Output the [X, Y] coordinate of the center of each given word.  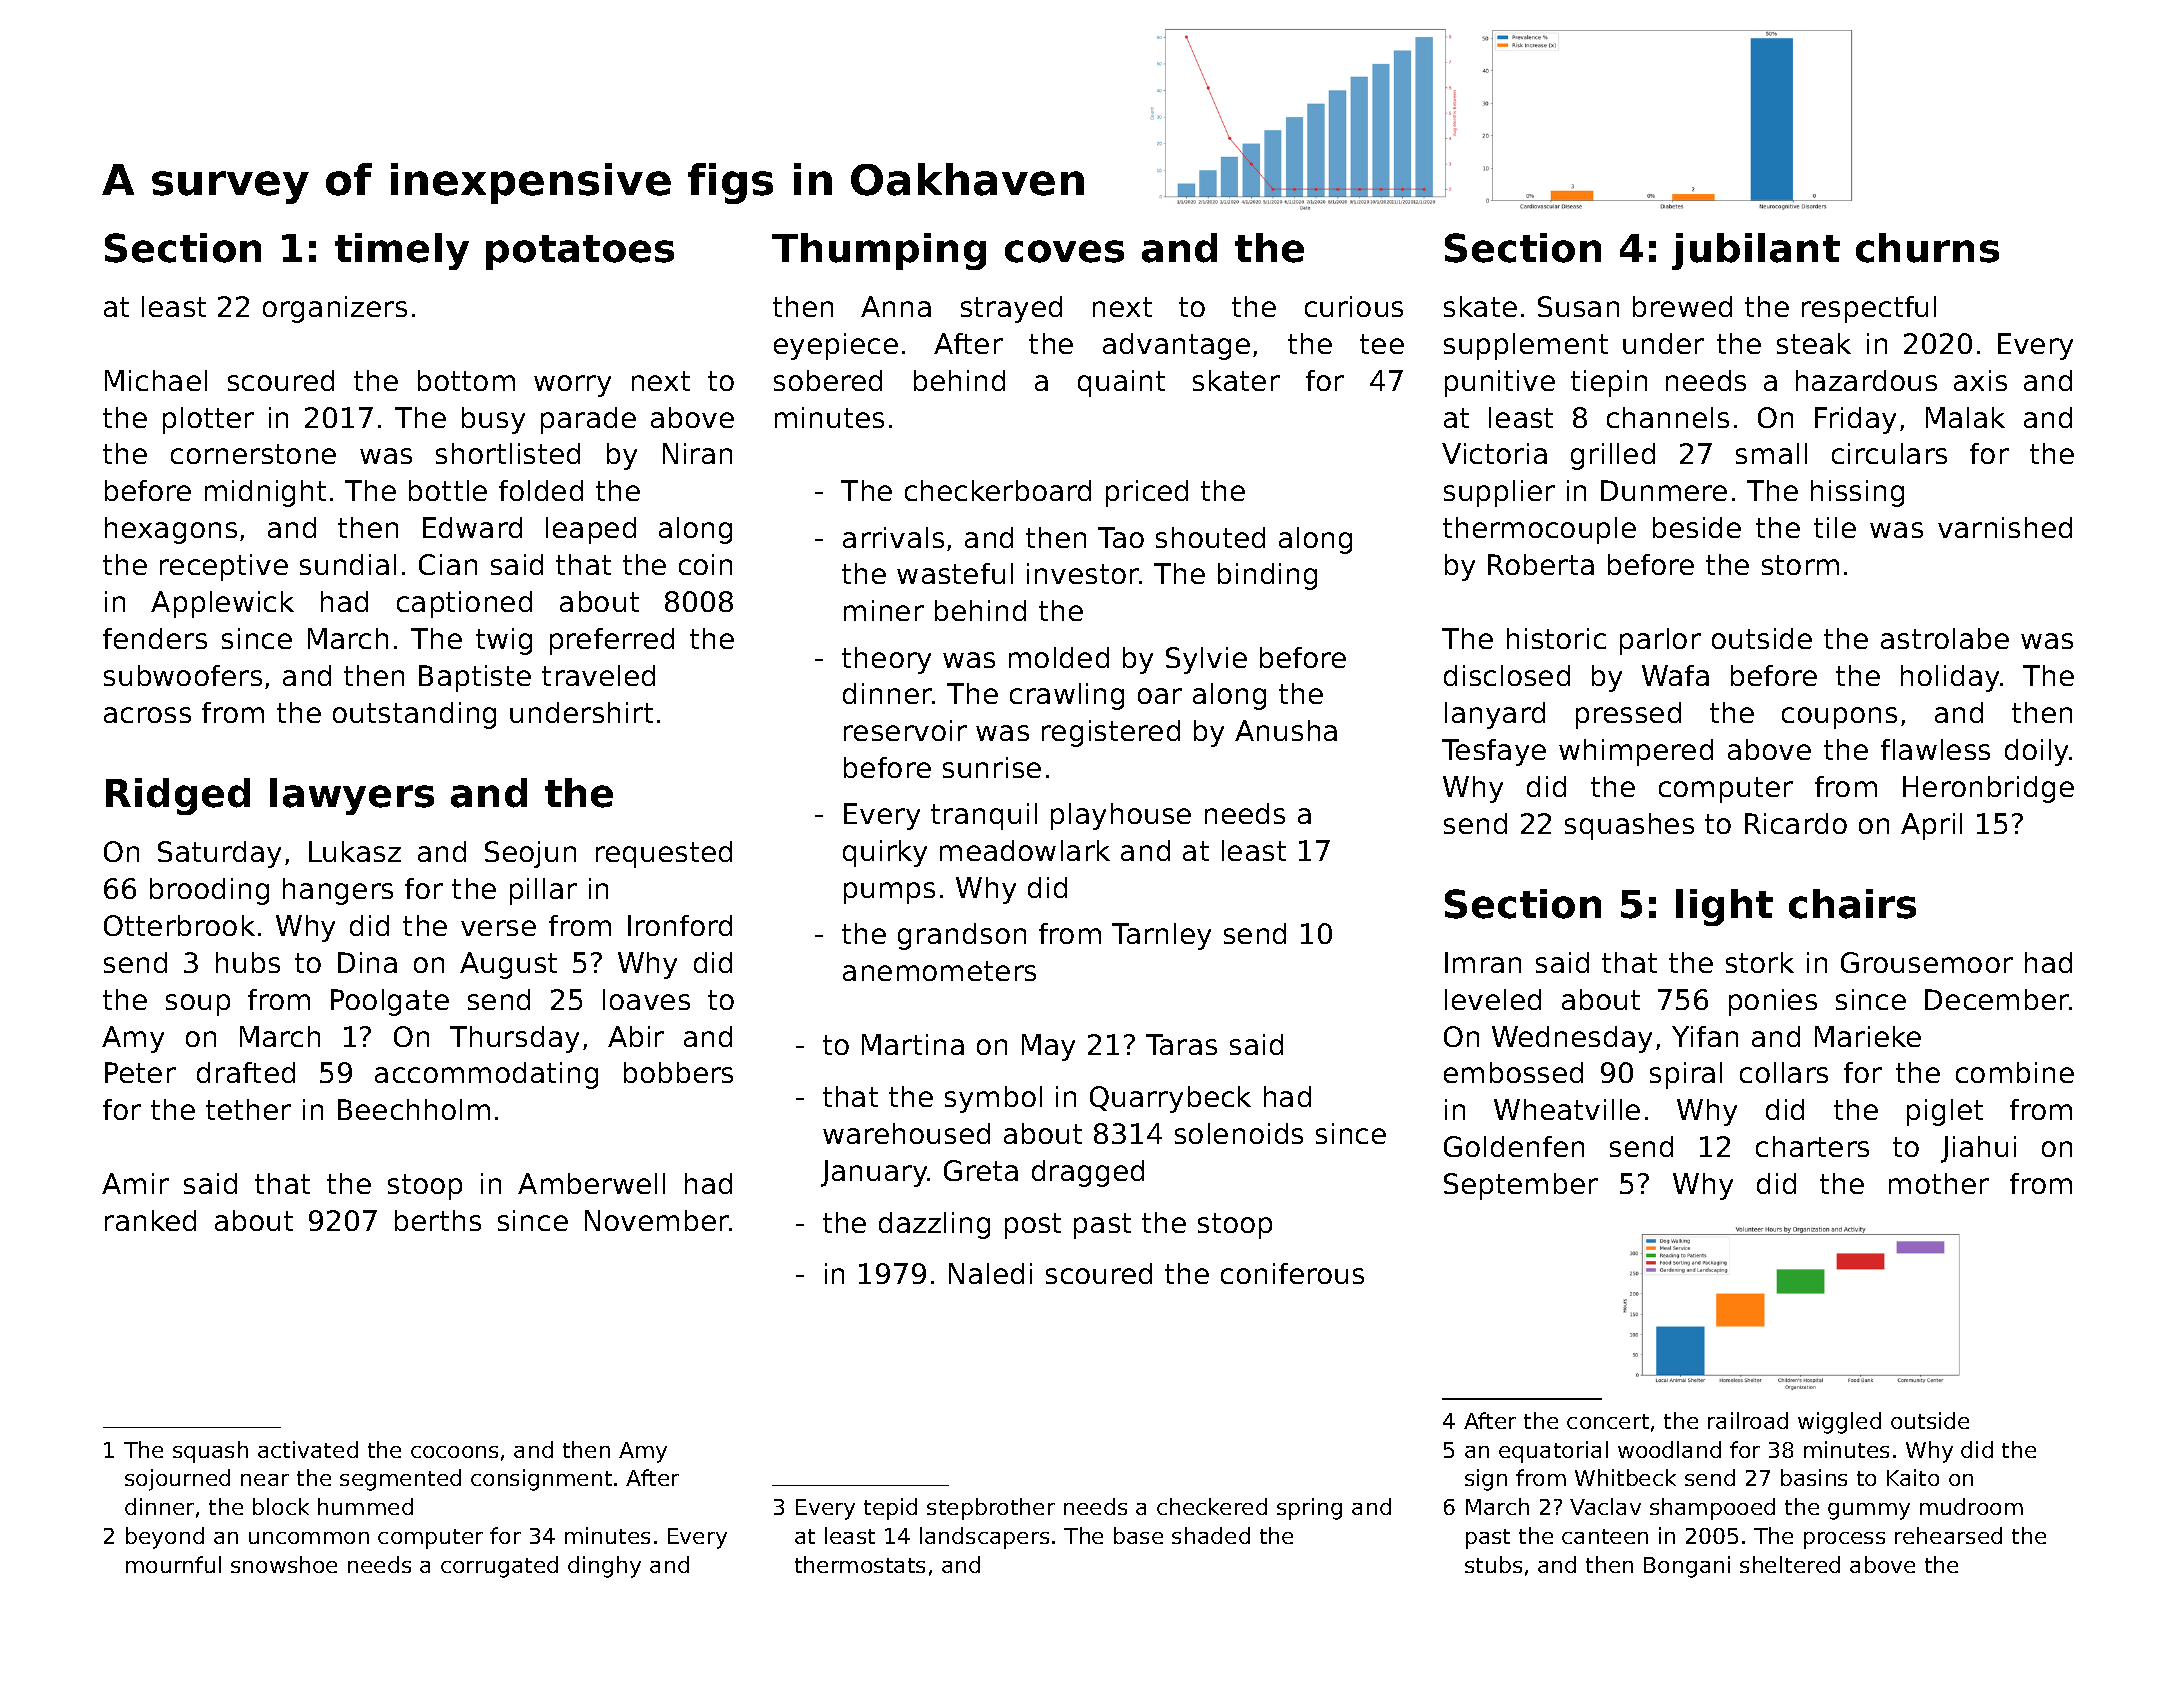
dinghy [604, 1567]
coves [1064, 251]
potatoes [580, 252]
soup [198, 1005]
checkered [1212, 1506]
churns [1927, 248]
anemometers [939, 971]
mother [1939, 1183]
